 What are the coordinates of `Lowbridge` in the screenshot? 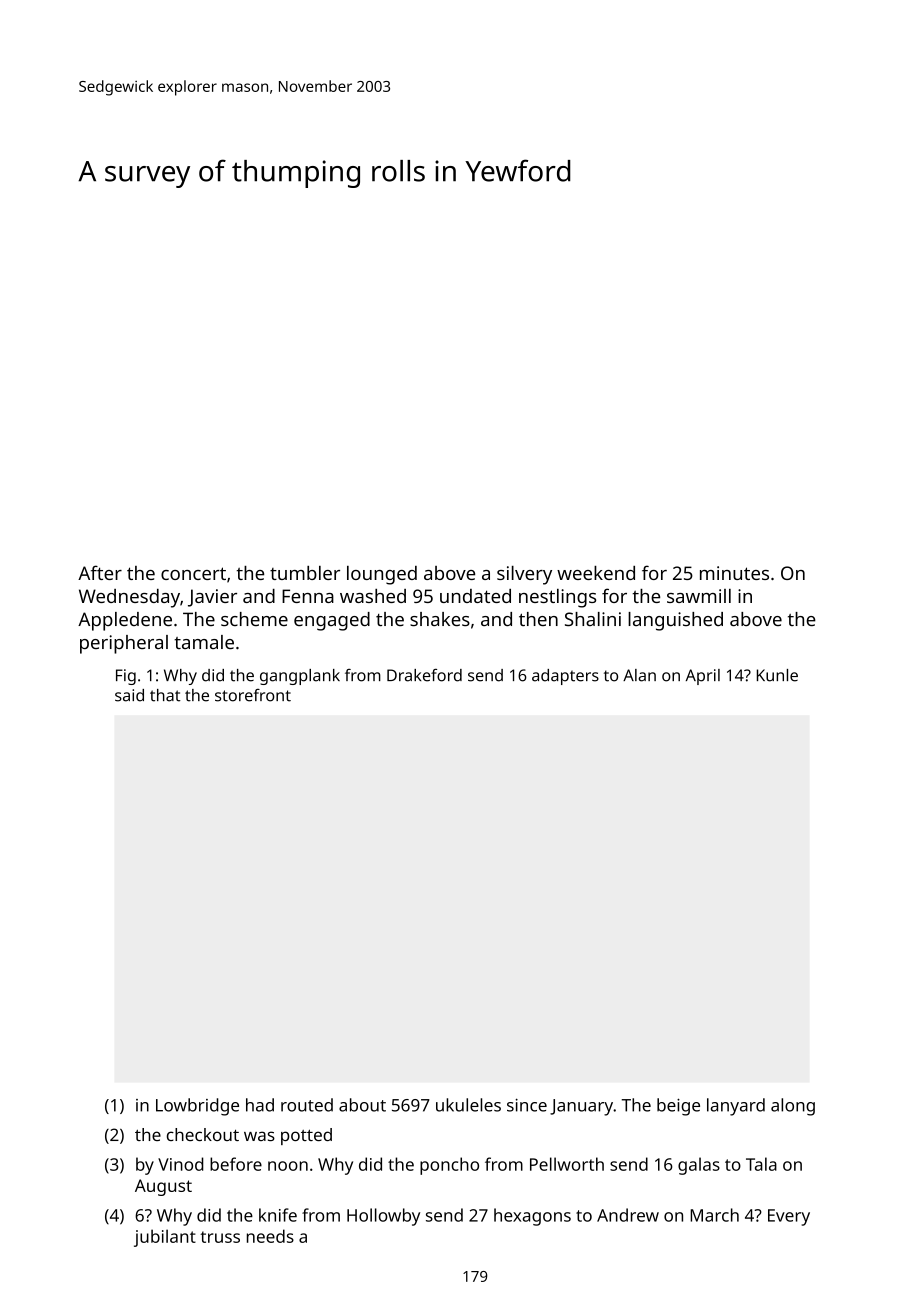 It's located at (197, 1107).
